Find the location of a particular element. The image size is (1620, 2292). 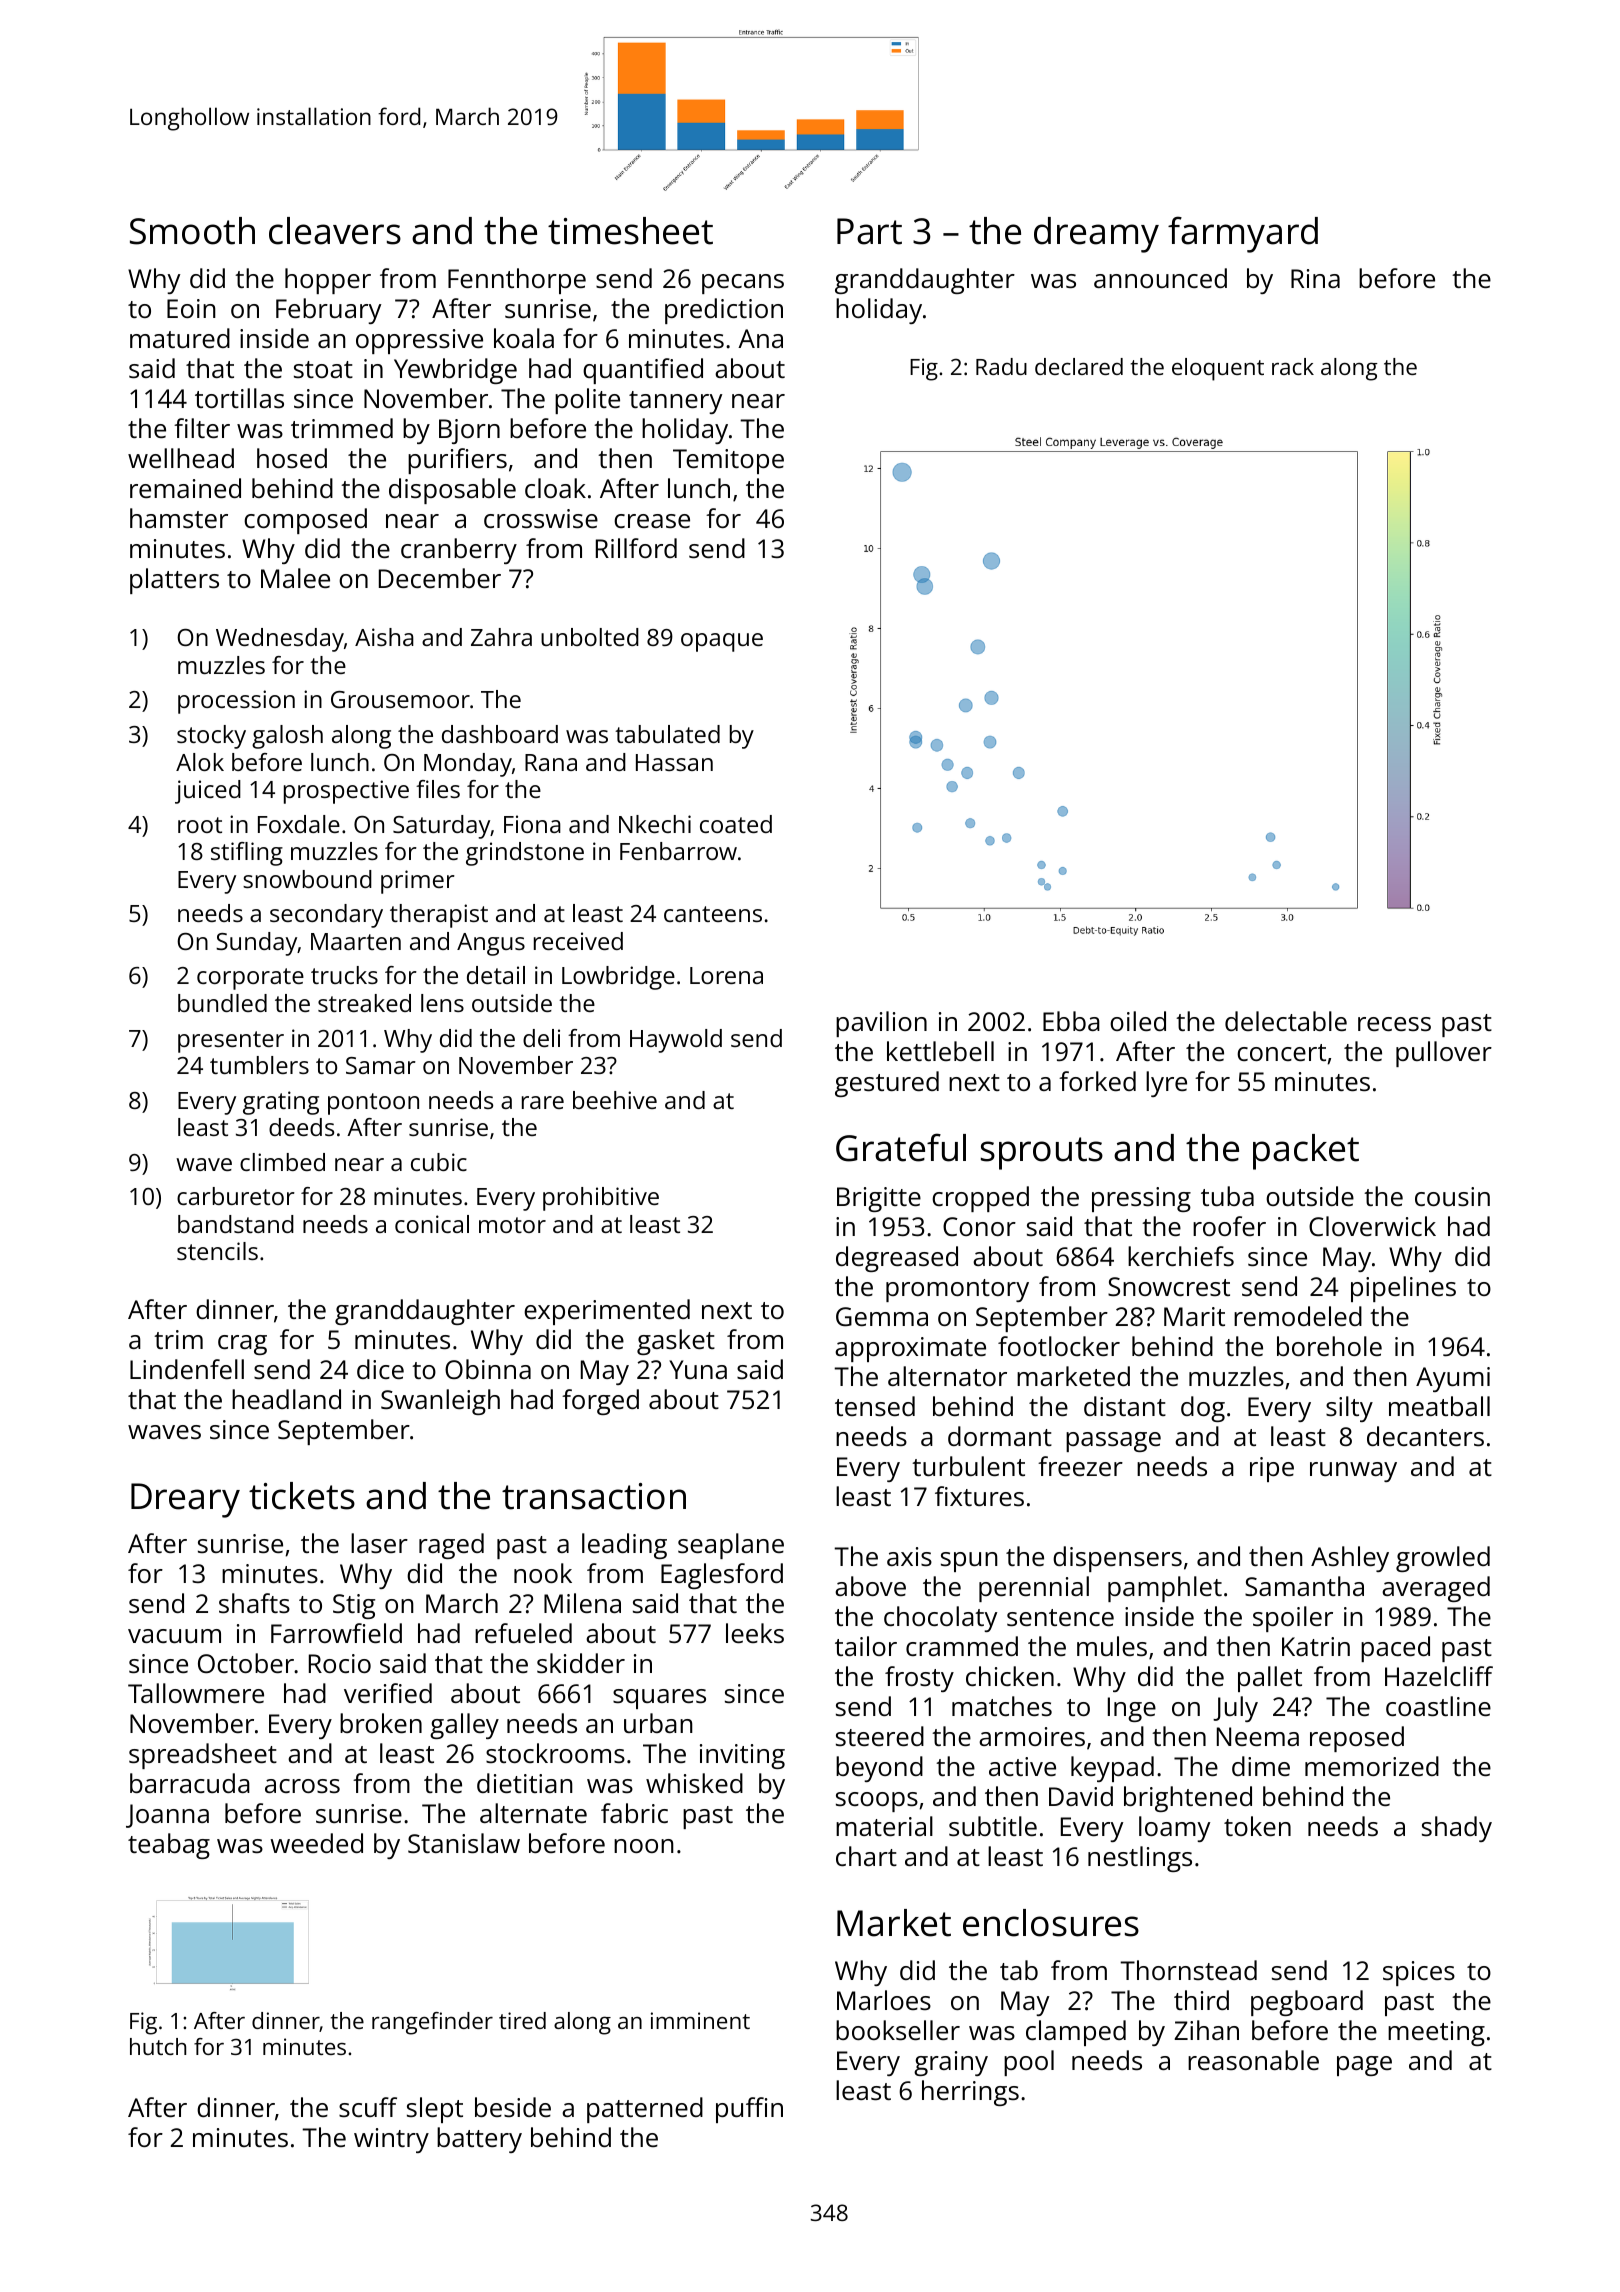

pullover is located at coordinates (1444, 1054).
